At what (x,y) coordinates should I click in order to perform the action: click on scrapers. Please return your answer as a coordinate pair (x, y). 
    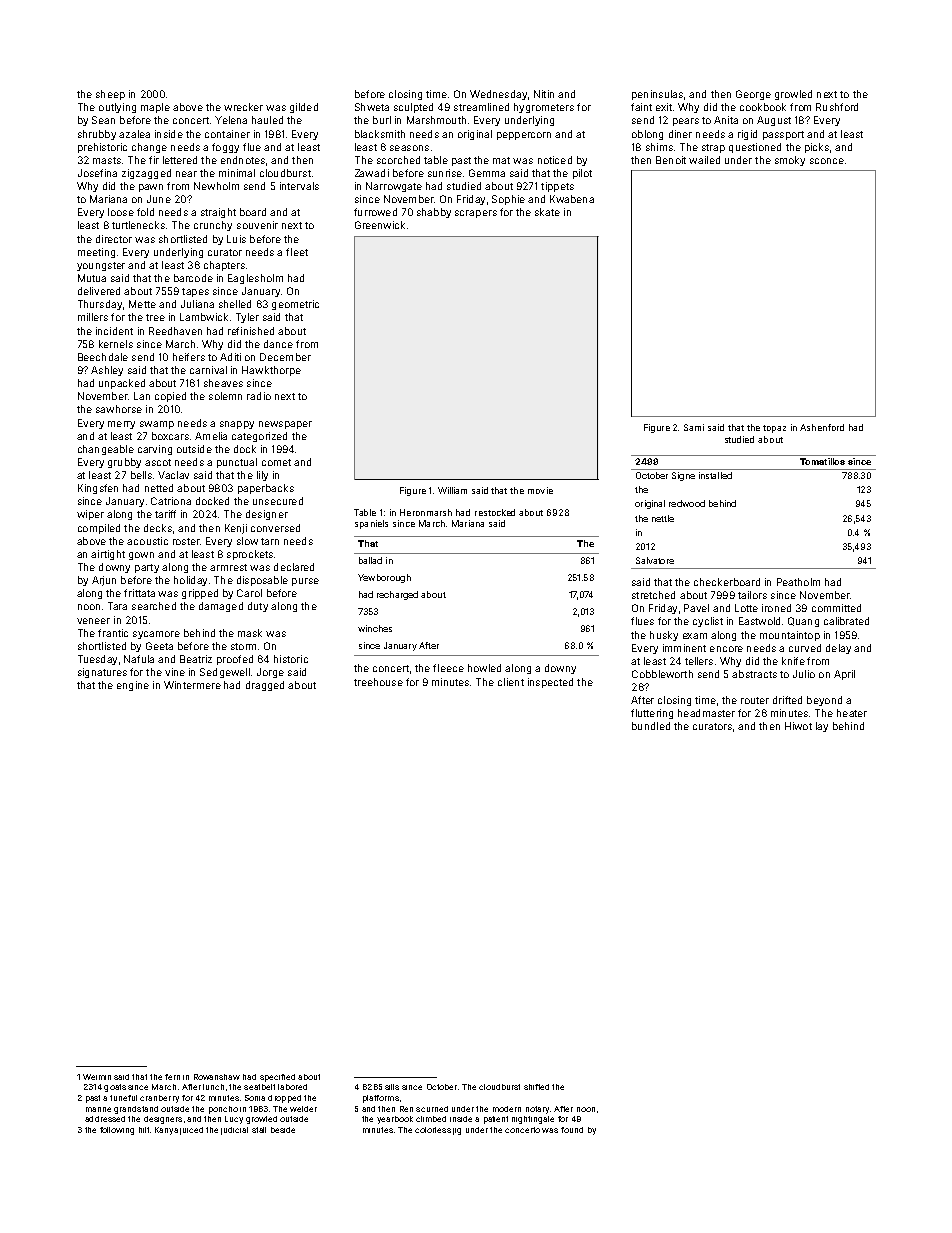
    Looking at the image, I should click on (476, 214).
